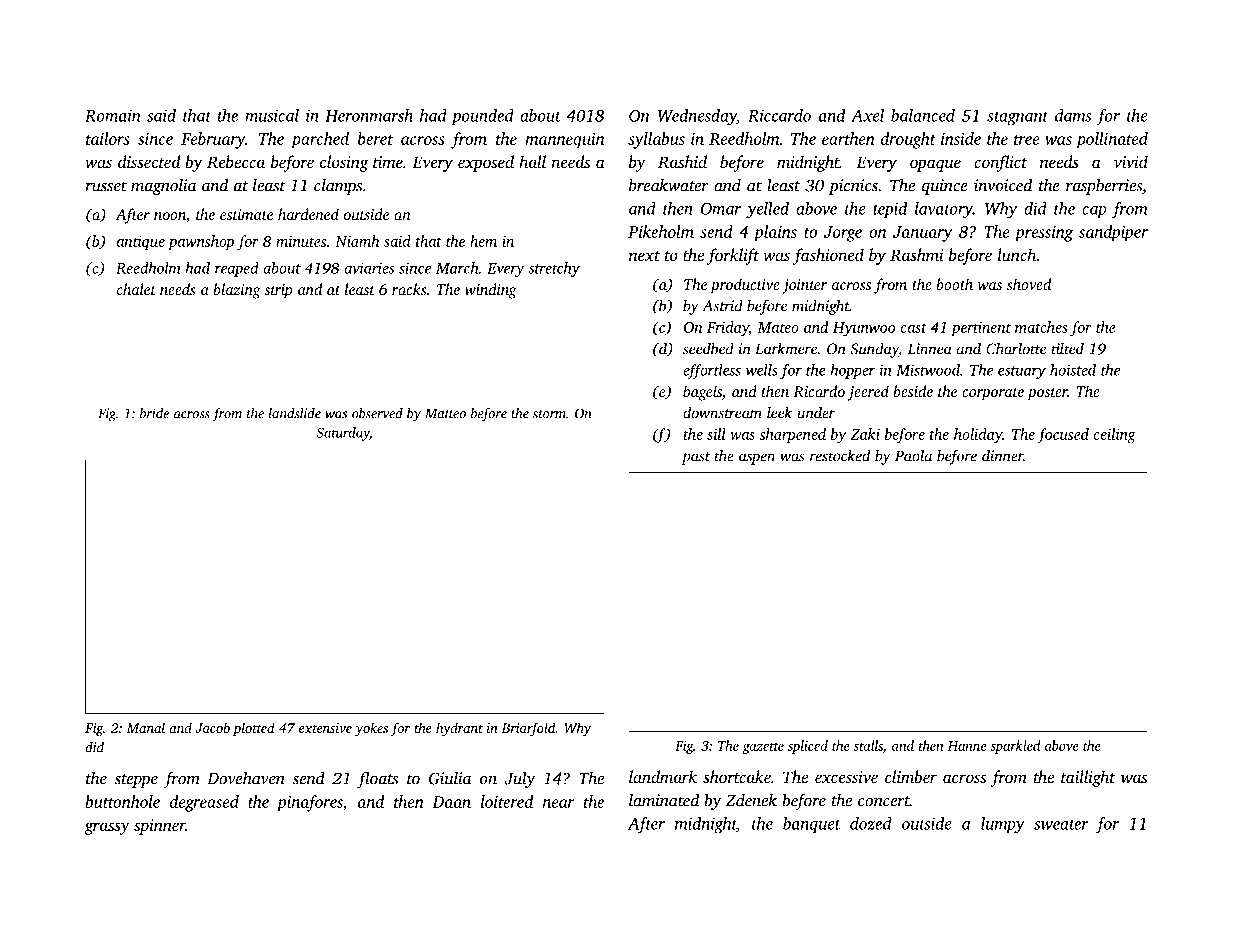 This image has width=1233, height=952. What do you see at coordinates (236, 291) in the image?
I see `blazing` at bounding box center [236, 291].
